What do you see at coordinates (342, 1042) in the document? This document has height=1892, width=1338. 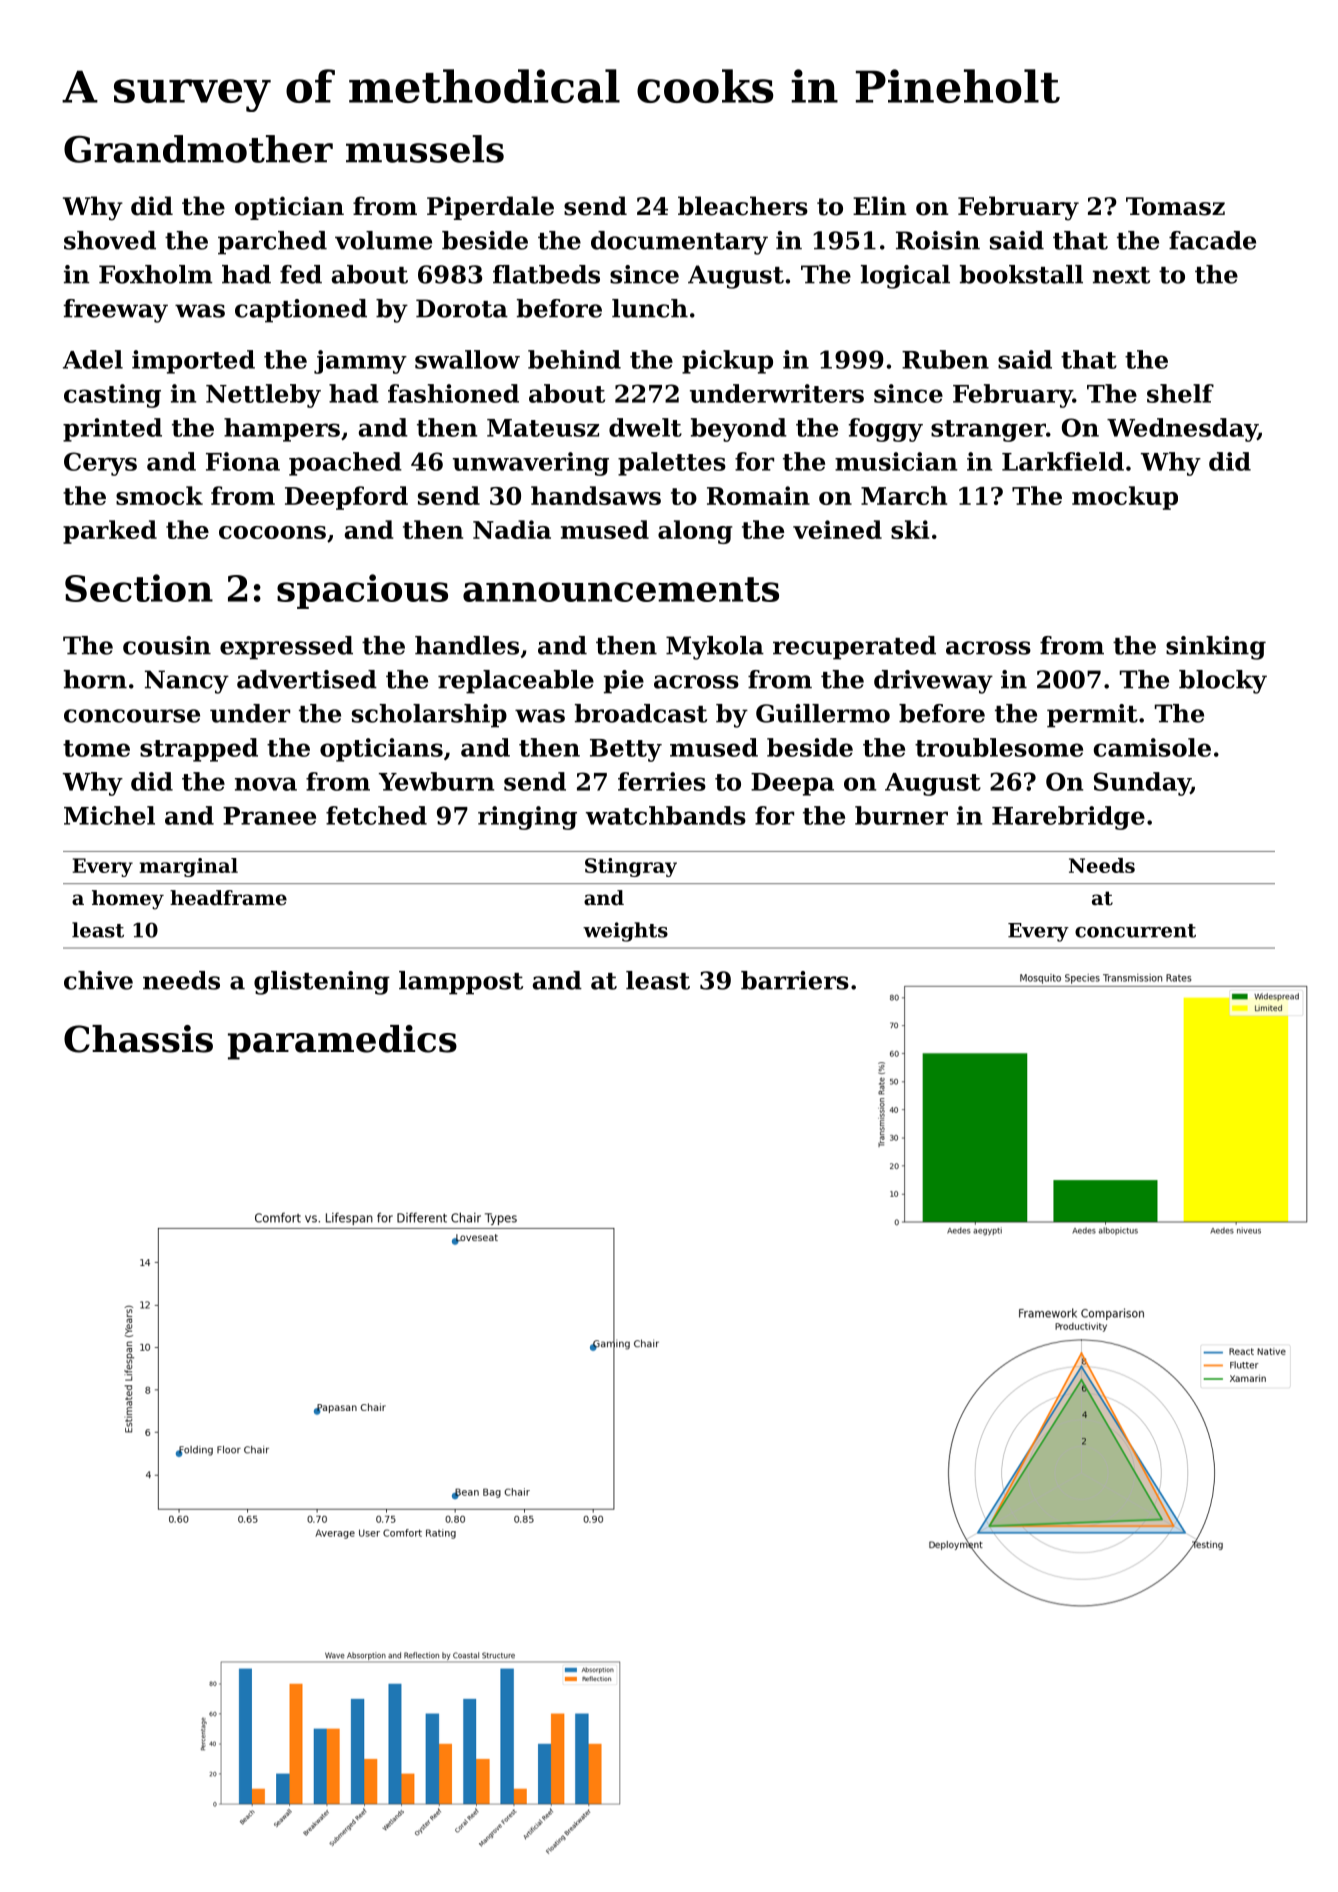 I see `paramedics` at bounding box center [342, 1042].
